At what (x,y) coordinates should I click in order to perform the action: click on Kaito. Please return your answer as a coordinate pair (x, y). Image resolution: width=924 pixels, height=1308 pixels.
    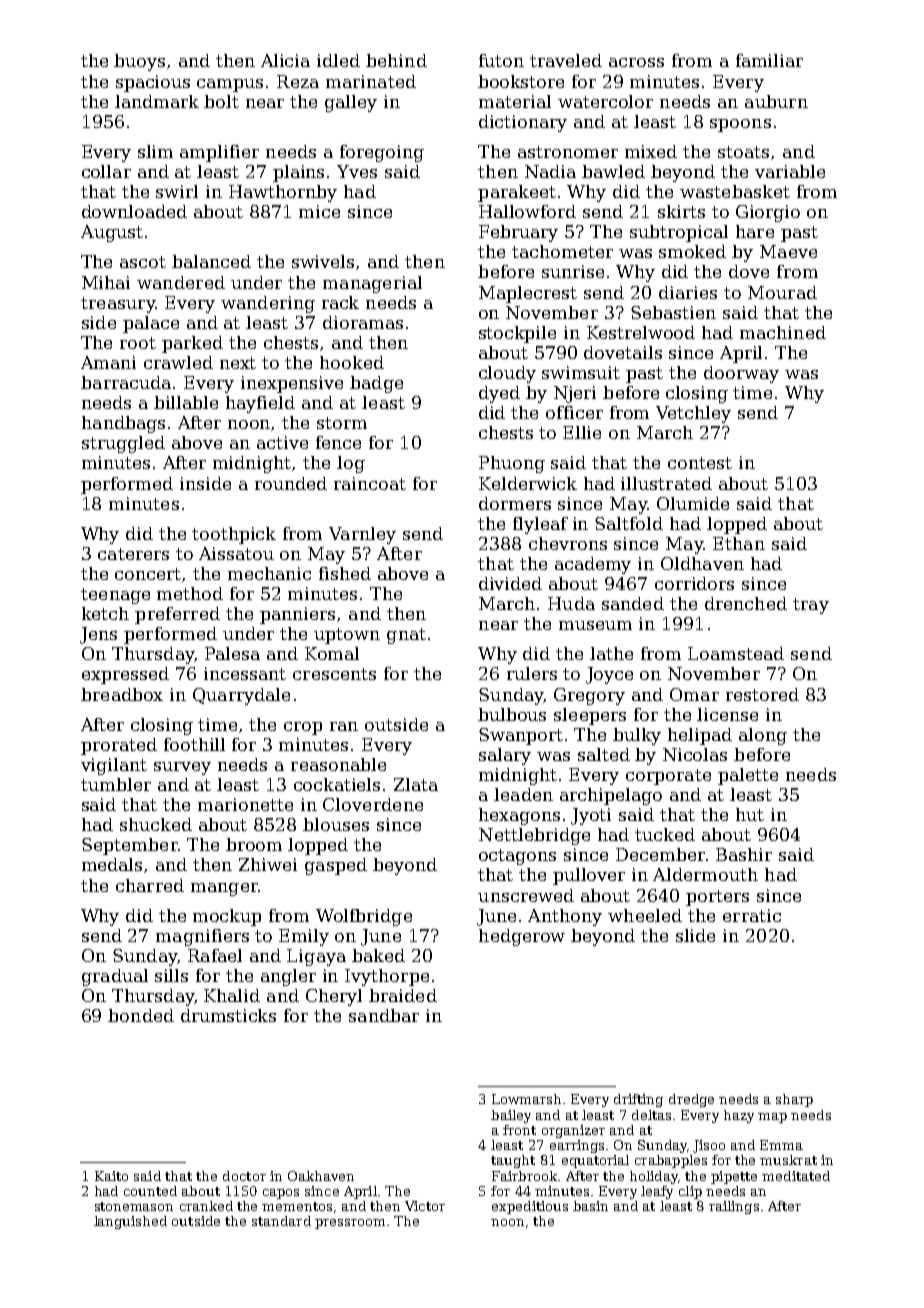
    Looking at the image, I should click on (111, 1176).
